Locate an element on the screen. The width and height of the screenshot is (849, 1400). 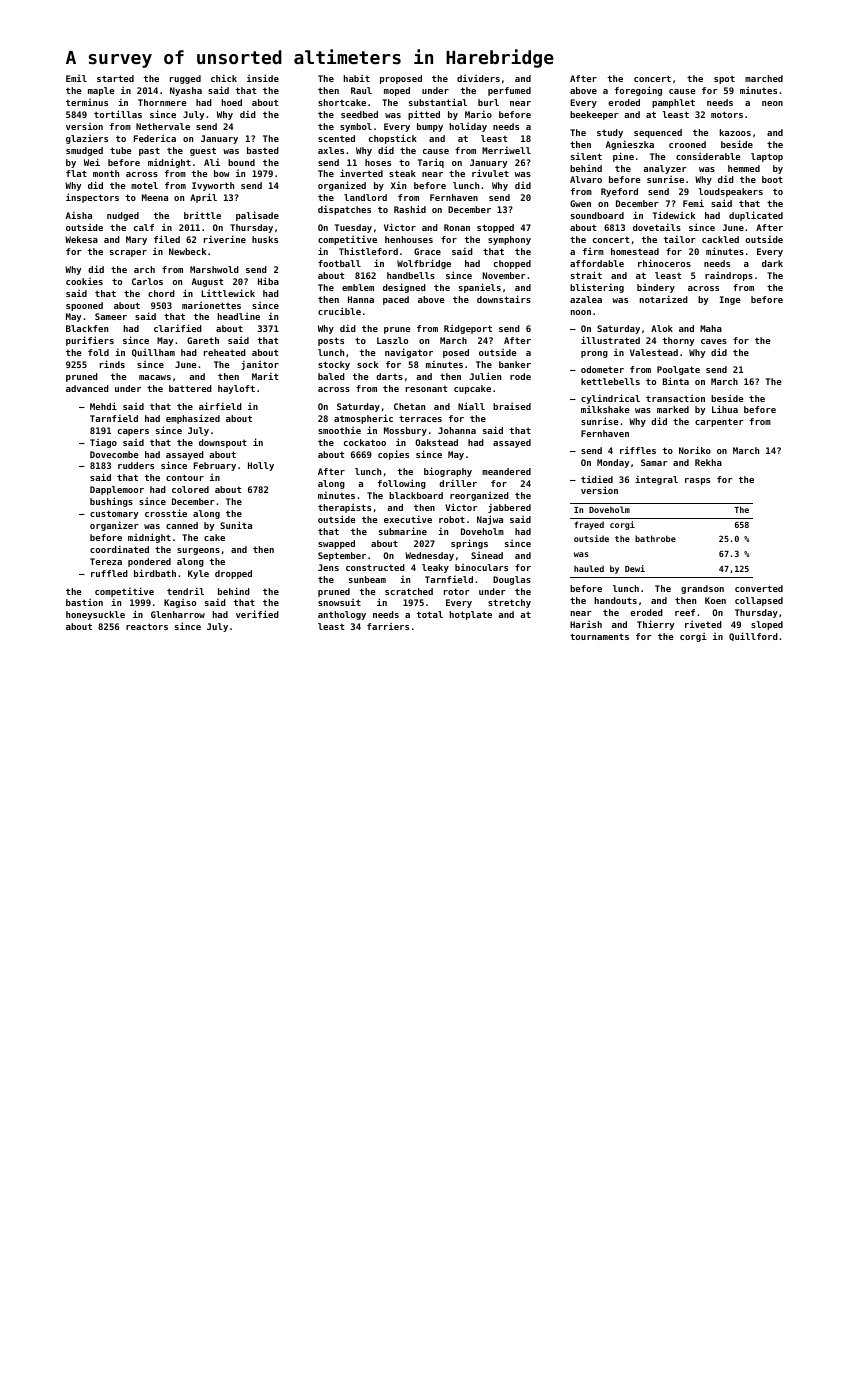
illustrated is located at coordinates (610, 340).
